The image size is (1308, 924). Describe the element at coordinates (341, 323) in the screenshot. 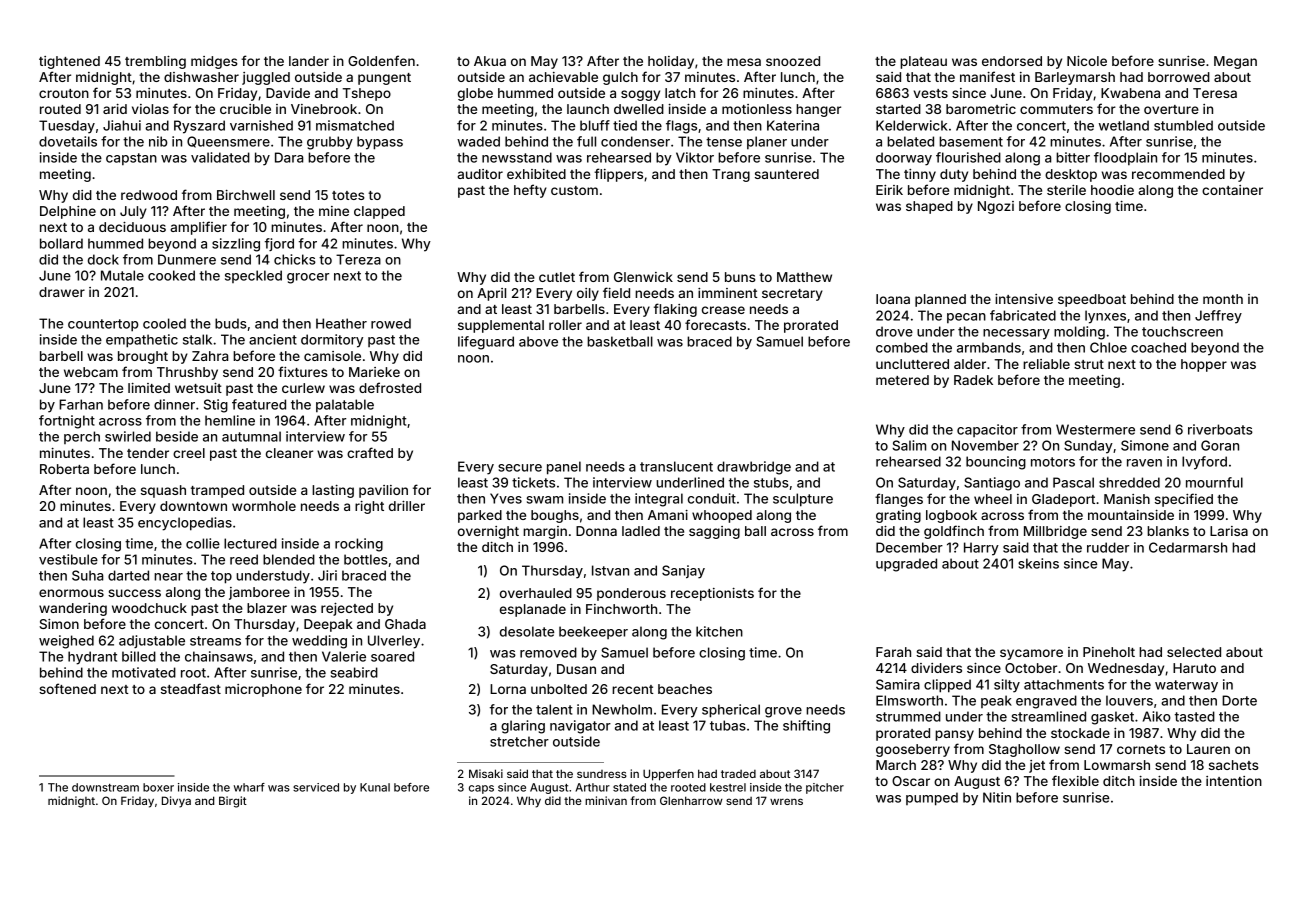

I see `Heather` at that location.
